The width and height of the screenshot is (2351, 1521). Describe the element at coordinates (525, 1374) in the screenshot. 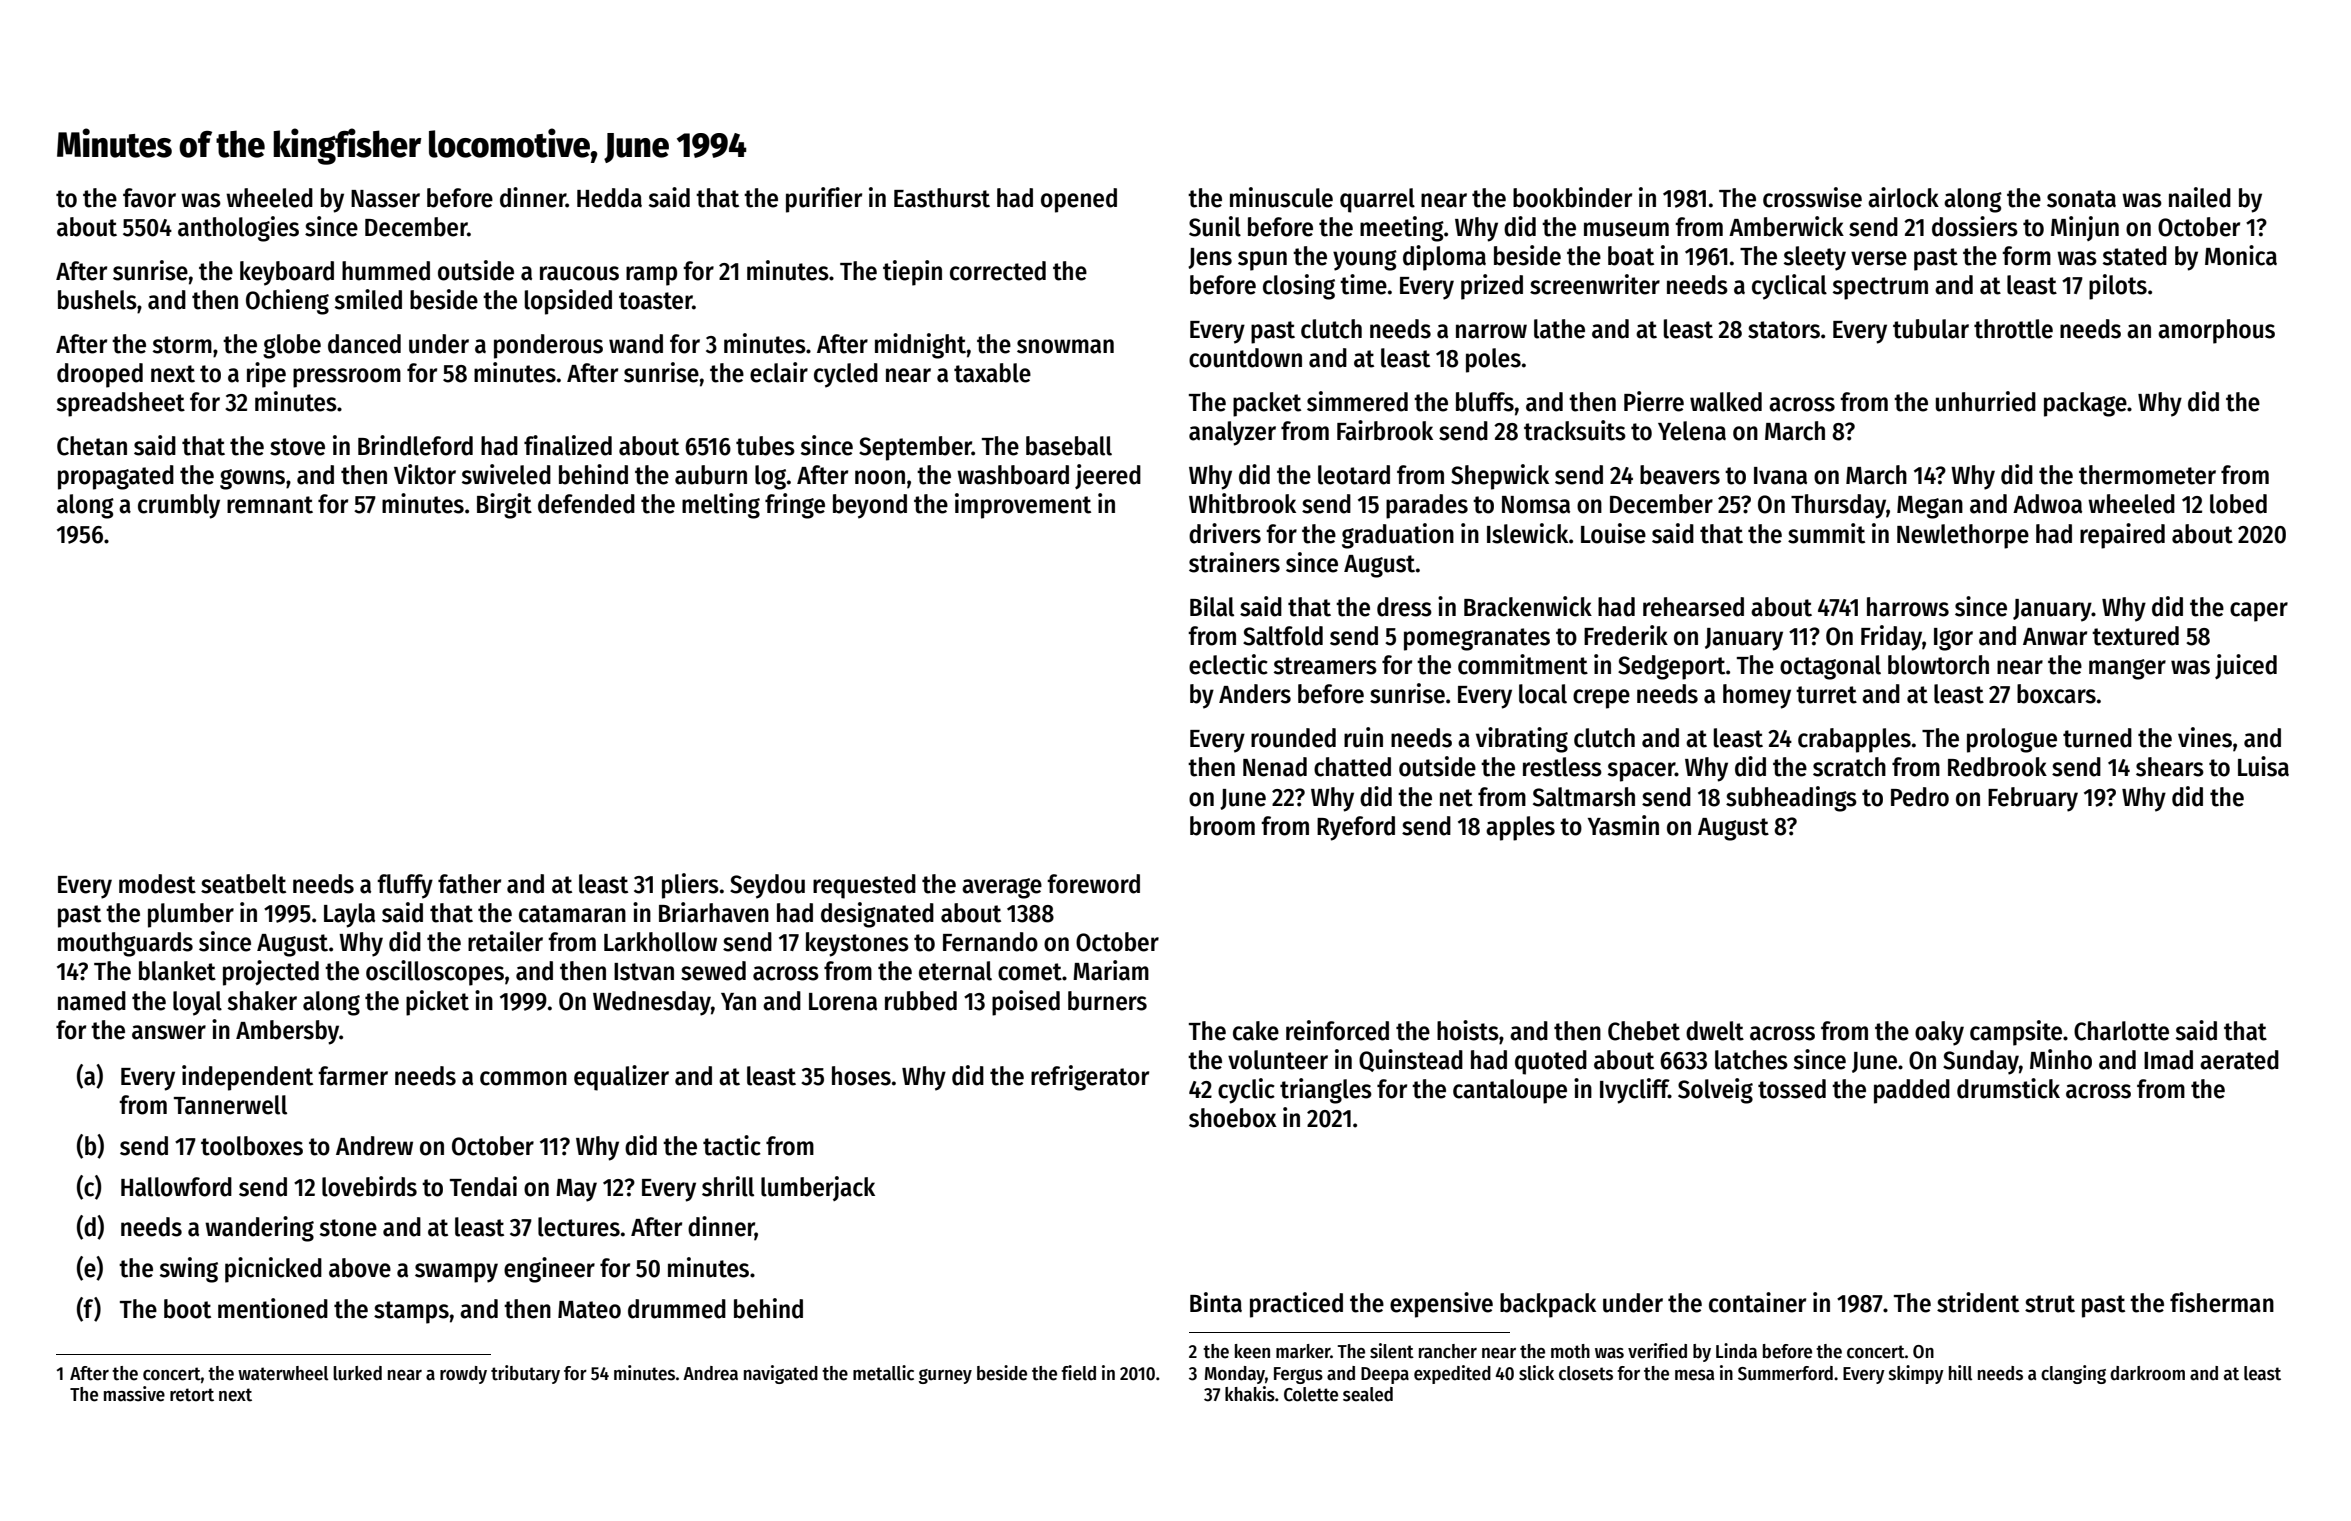

I see `tributary` at that location.
